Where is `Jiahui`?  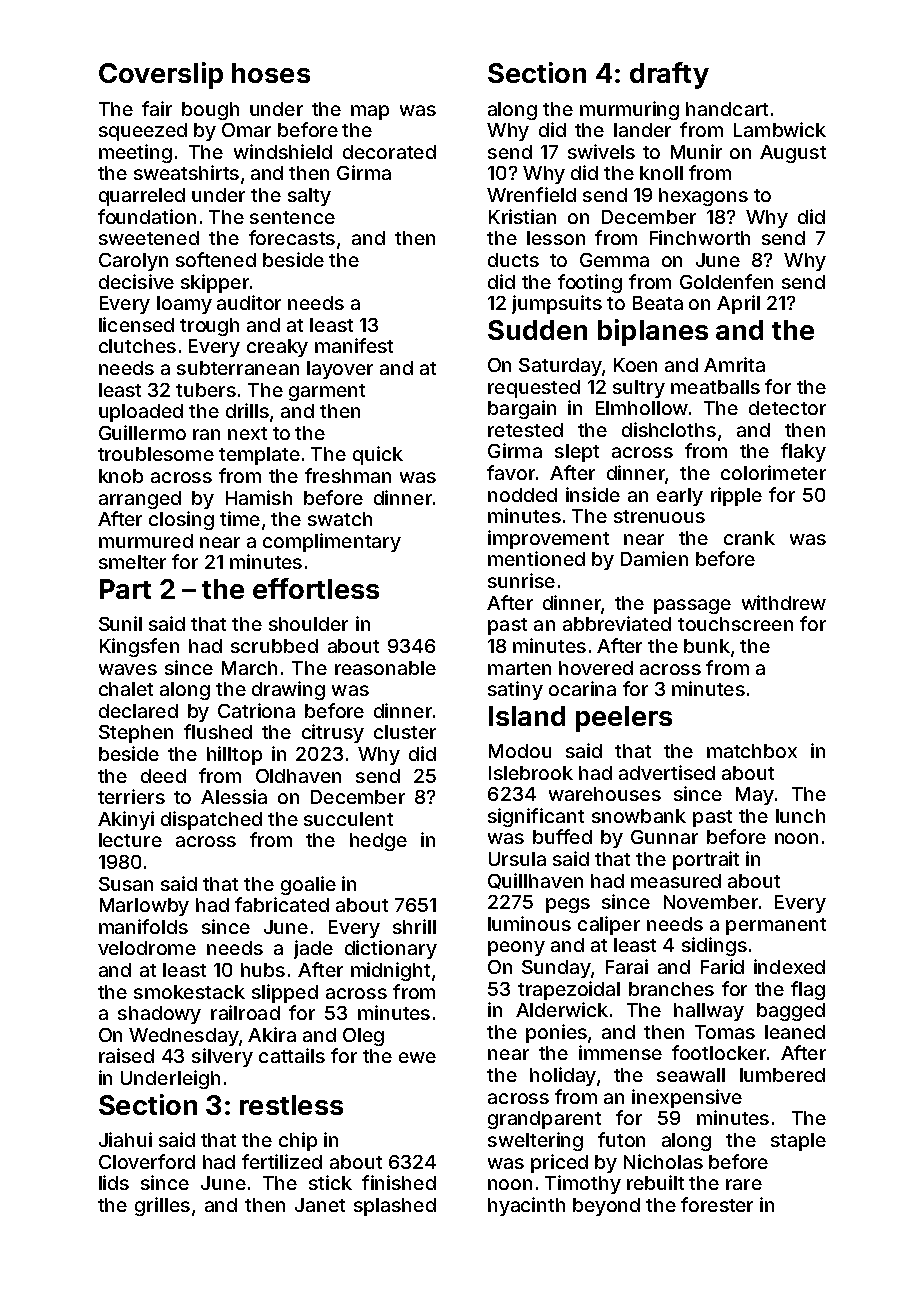 Jiahui is located at coordinates (125, 1139).
